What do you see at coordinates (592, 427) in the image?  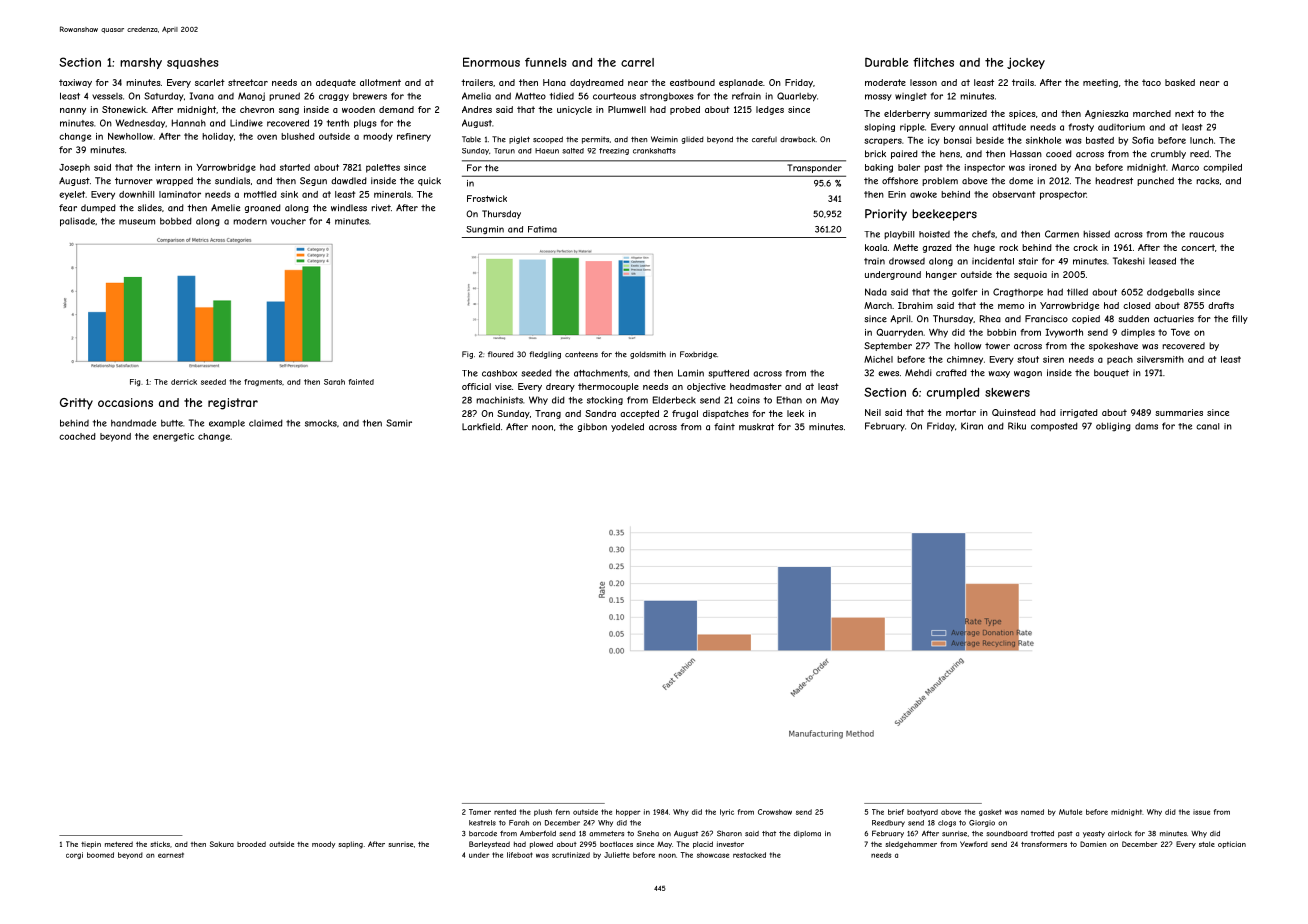 I see `gibbon` at bounding box center [592, 427].
